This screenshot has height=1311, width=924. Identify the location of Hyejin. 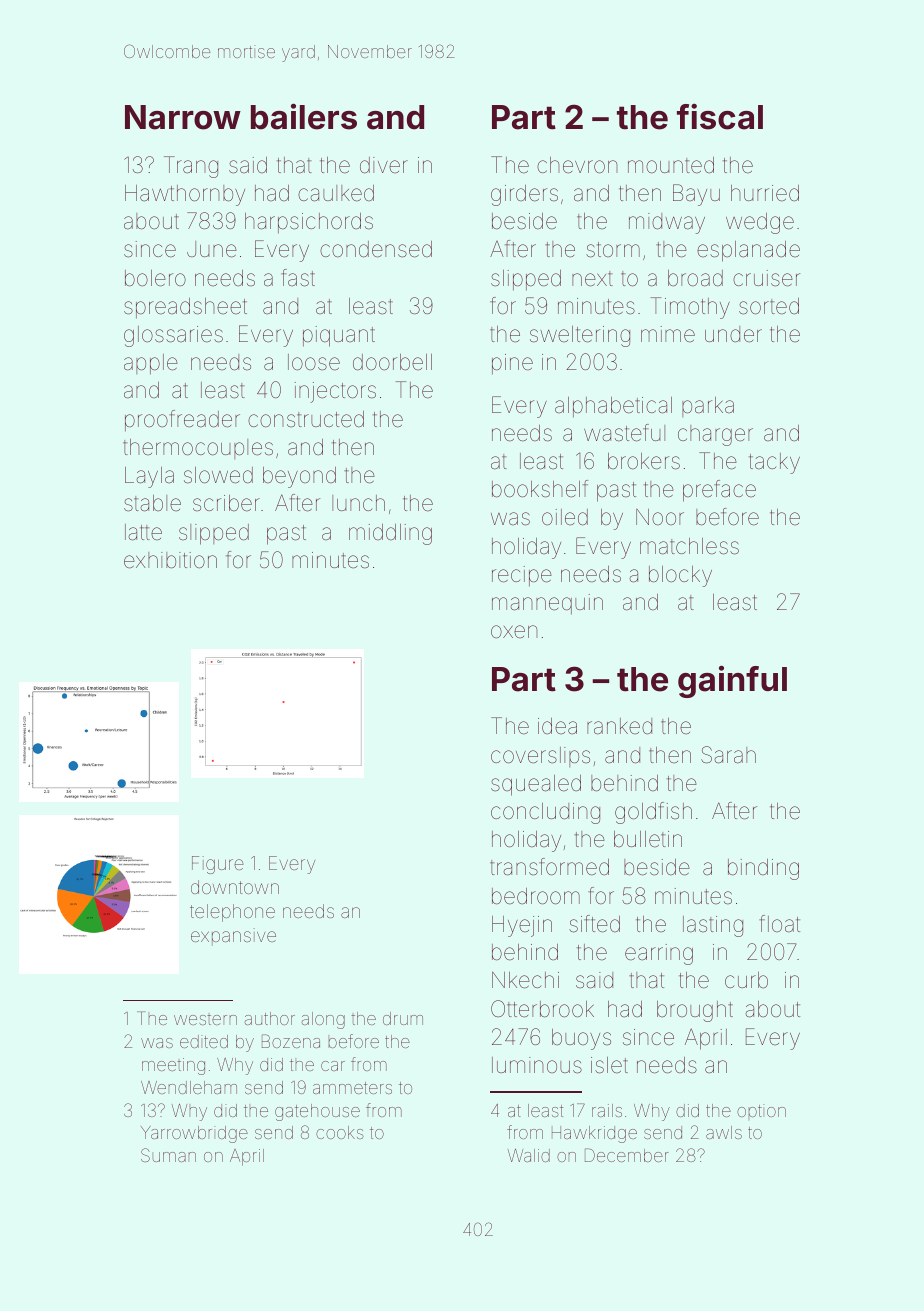
(522, 926).
